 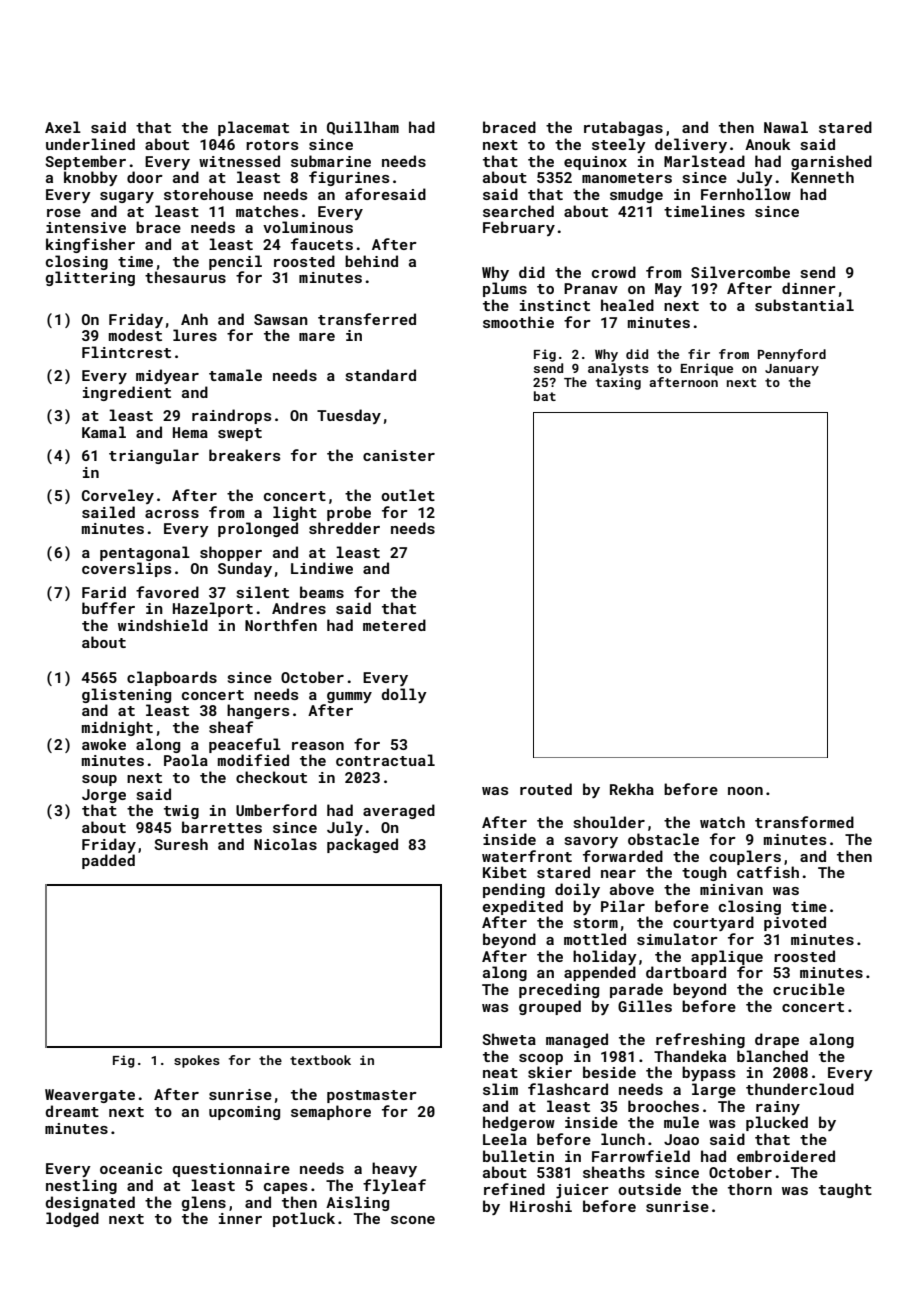 What do you see at coordinates (713, 923) in the image?
I see `courtyard` at bounding box center [713, 923].
